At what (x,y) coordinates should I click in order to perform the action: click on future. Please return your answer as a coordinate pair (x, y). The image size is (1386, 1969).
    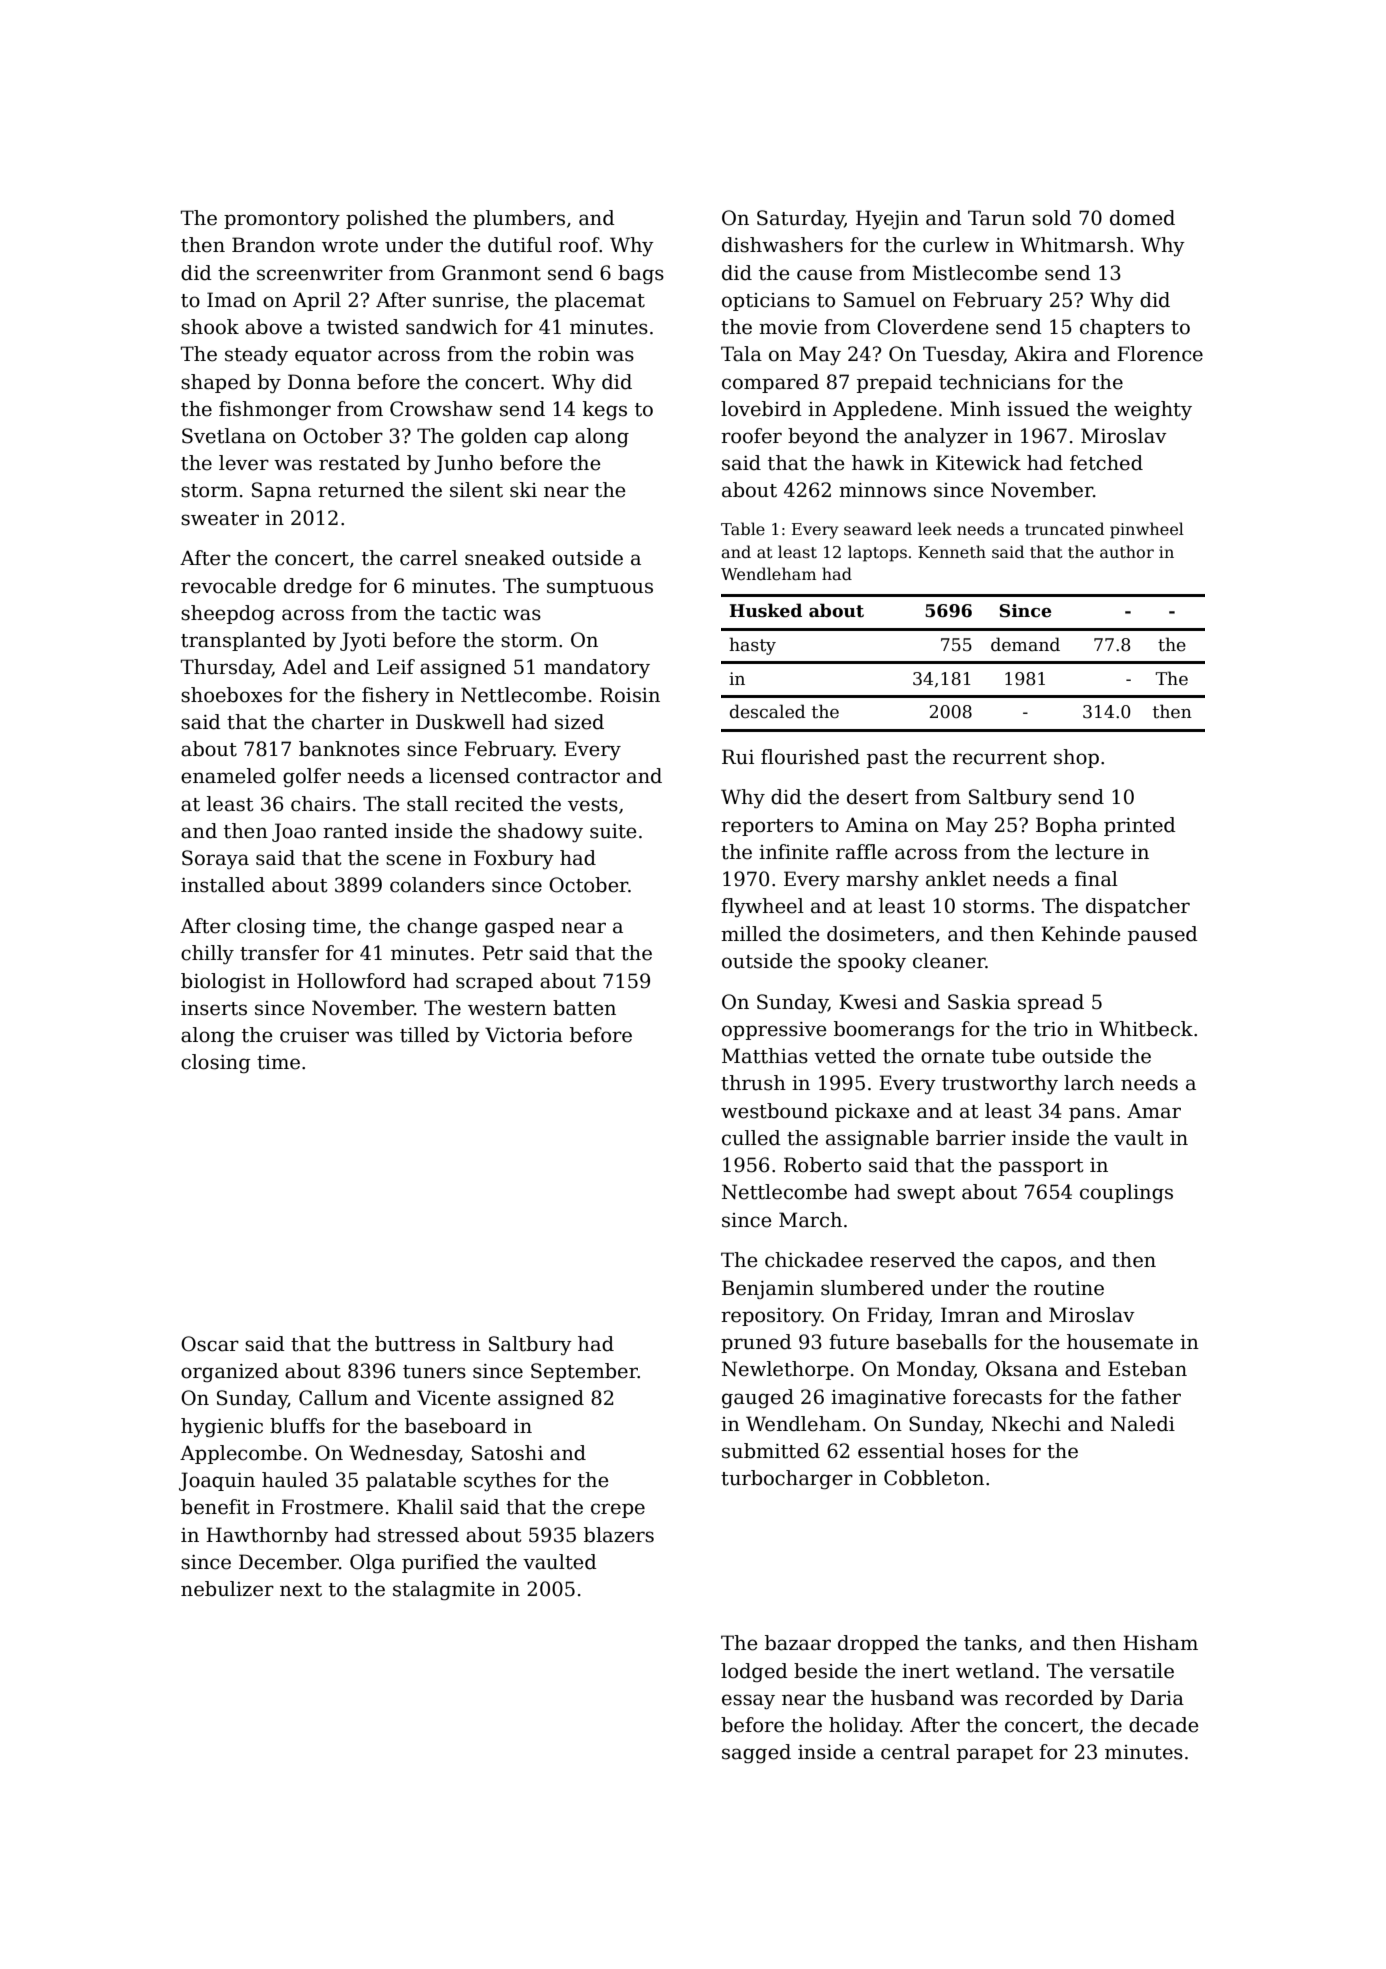
    Looking at the image, I should click on (859, 1342).
